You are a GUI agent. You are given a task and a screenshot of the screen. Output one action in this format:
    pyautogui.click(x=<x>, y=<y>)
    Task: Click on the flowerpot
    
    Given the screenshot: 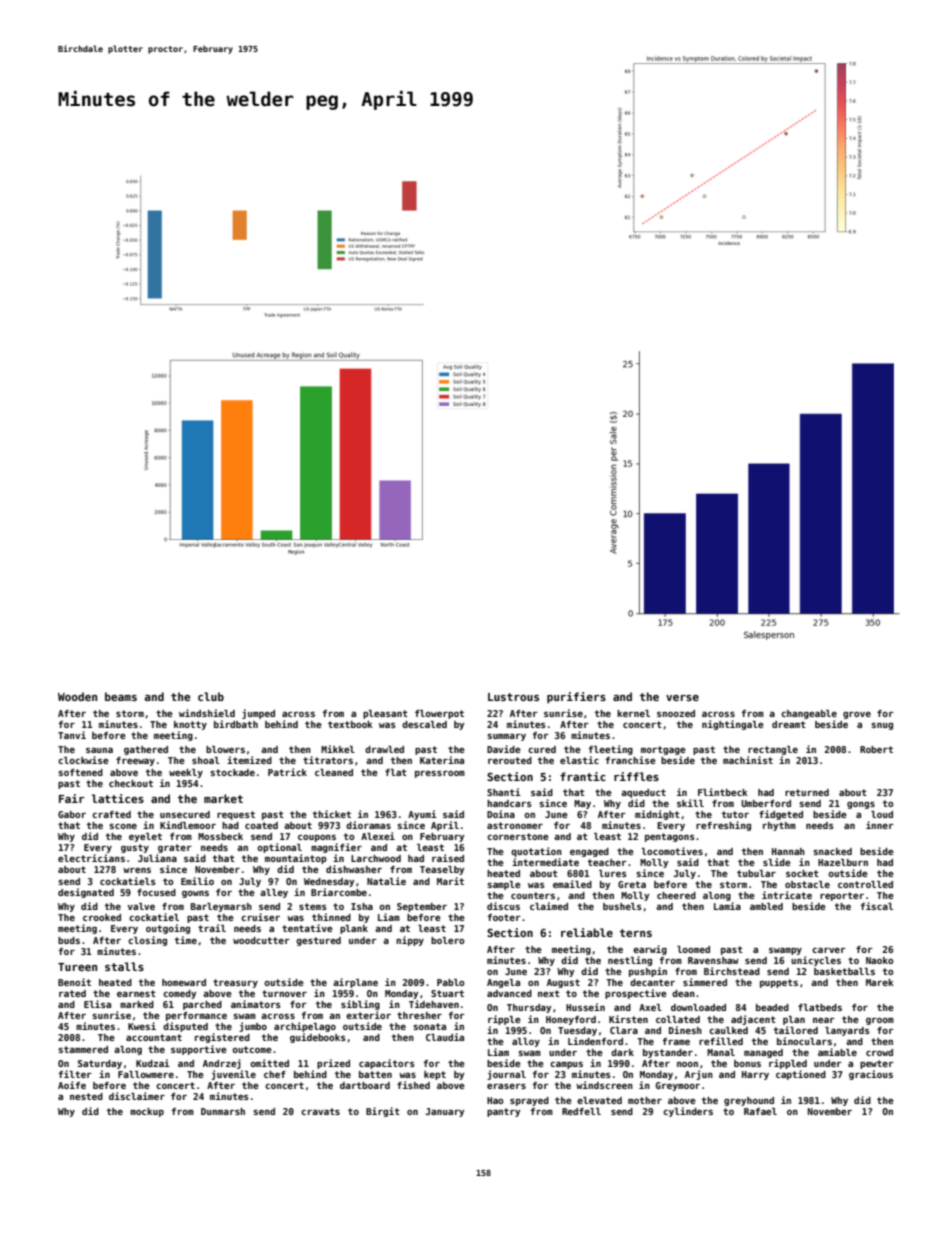 What is the action you would take?
    pyautogui.click(x=439, y=714)
